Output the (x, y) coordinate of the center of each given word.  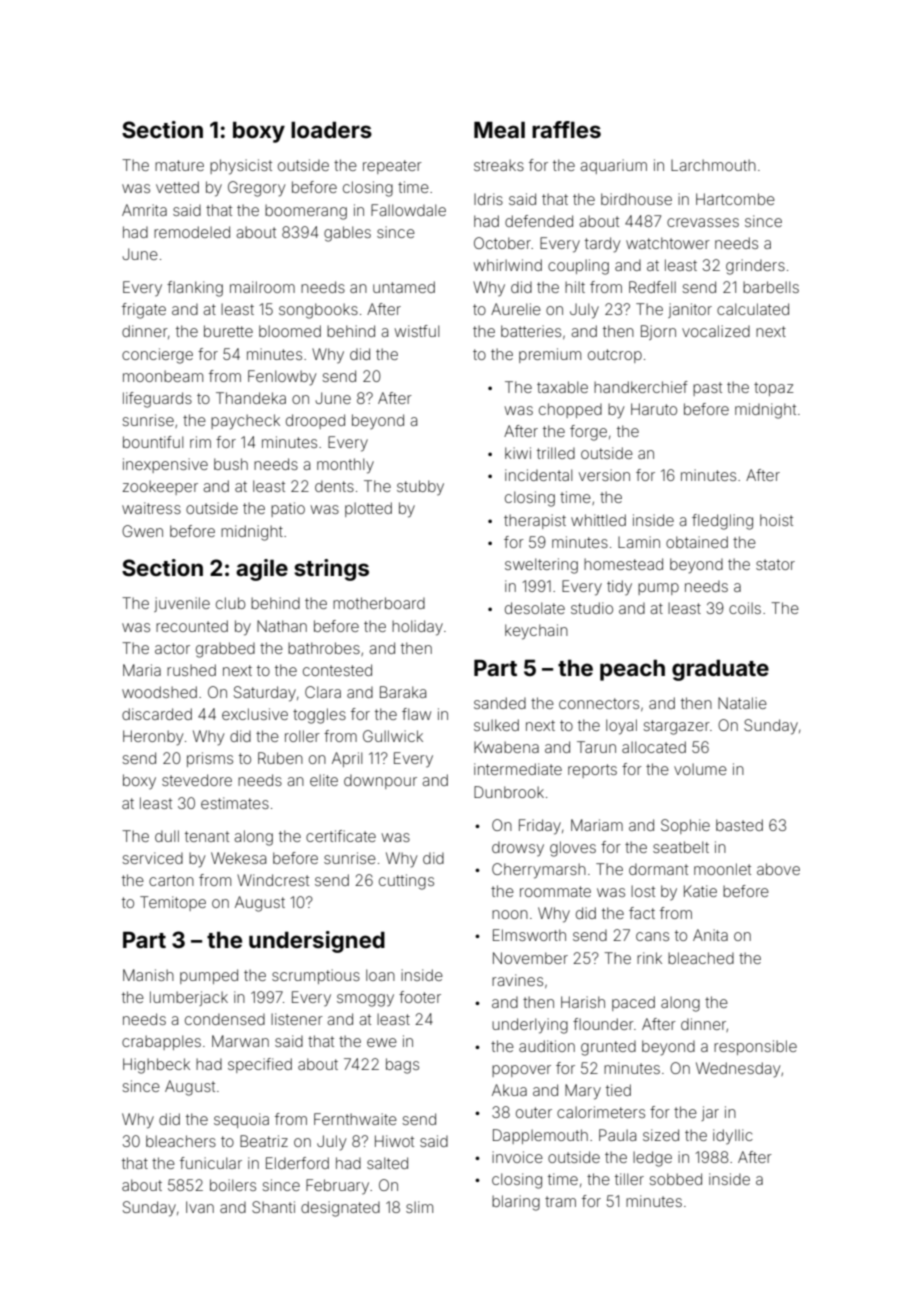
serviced (152, 858)
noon (510, 914)
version (604, 475)
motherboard (379, 603)
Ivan (200, 1207)
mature (179, 165)
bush (231, 464)
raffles (566, 129)
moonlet (722, 869)
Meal (499, 129)
